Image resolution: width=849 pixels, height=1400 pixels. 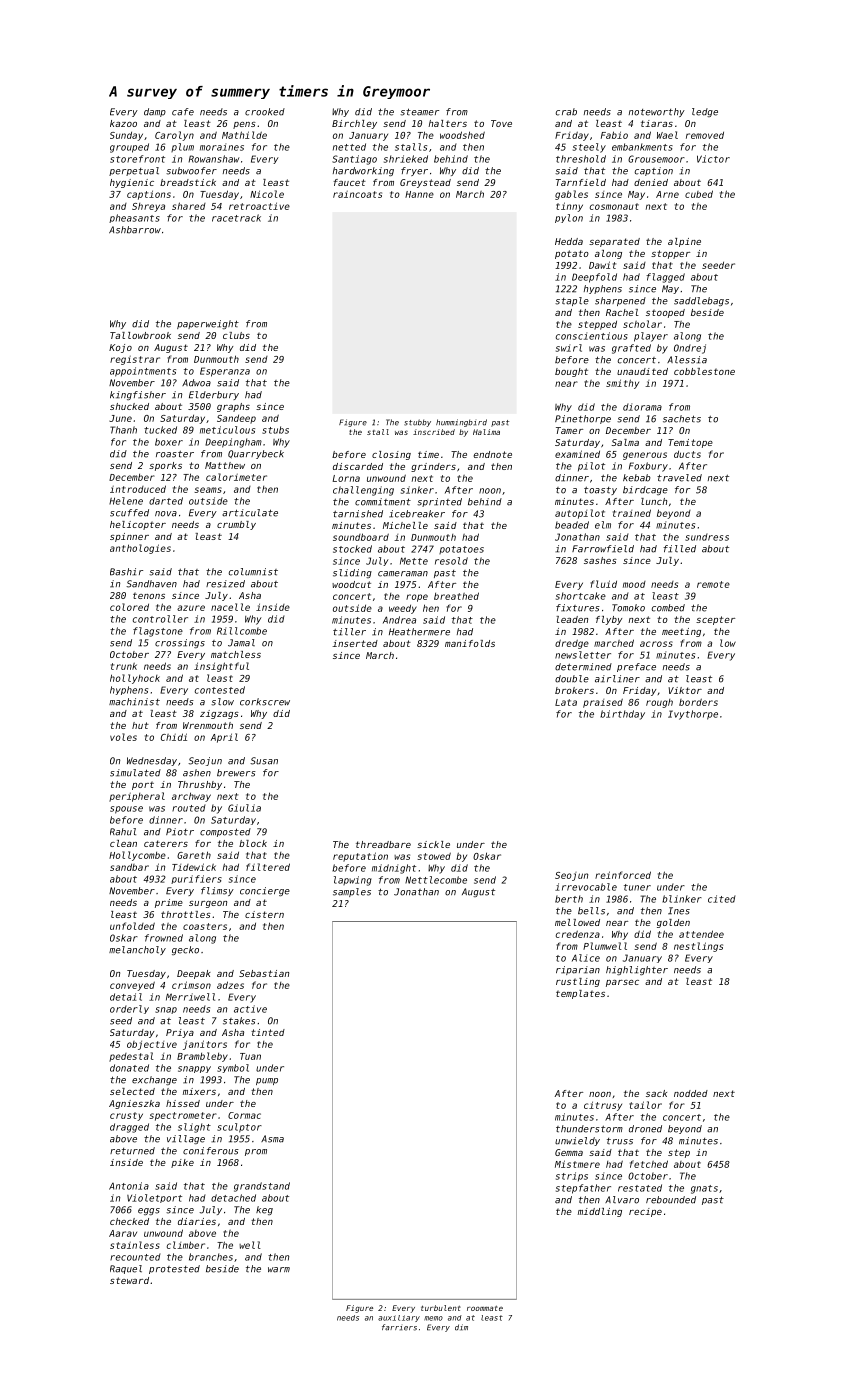 I want to click on threadbare, so click(x=383, y=844).
